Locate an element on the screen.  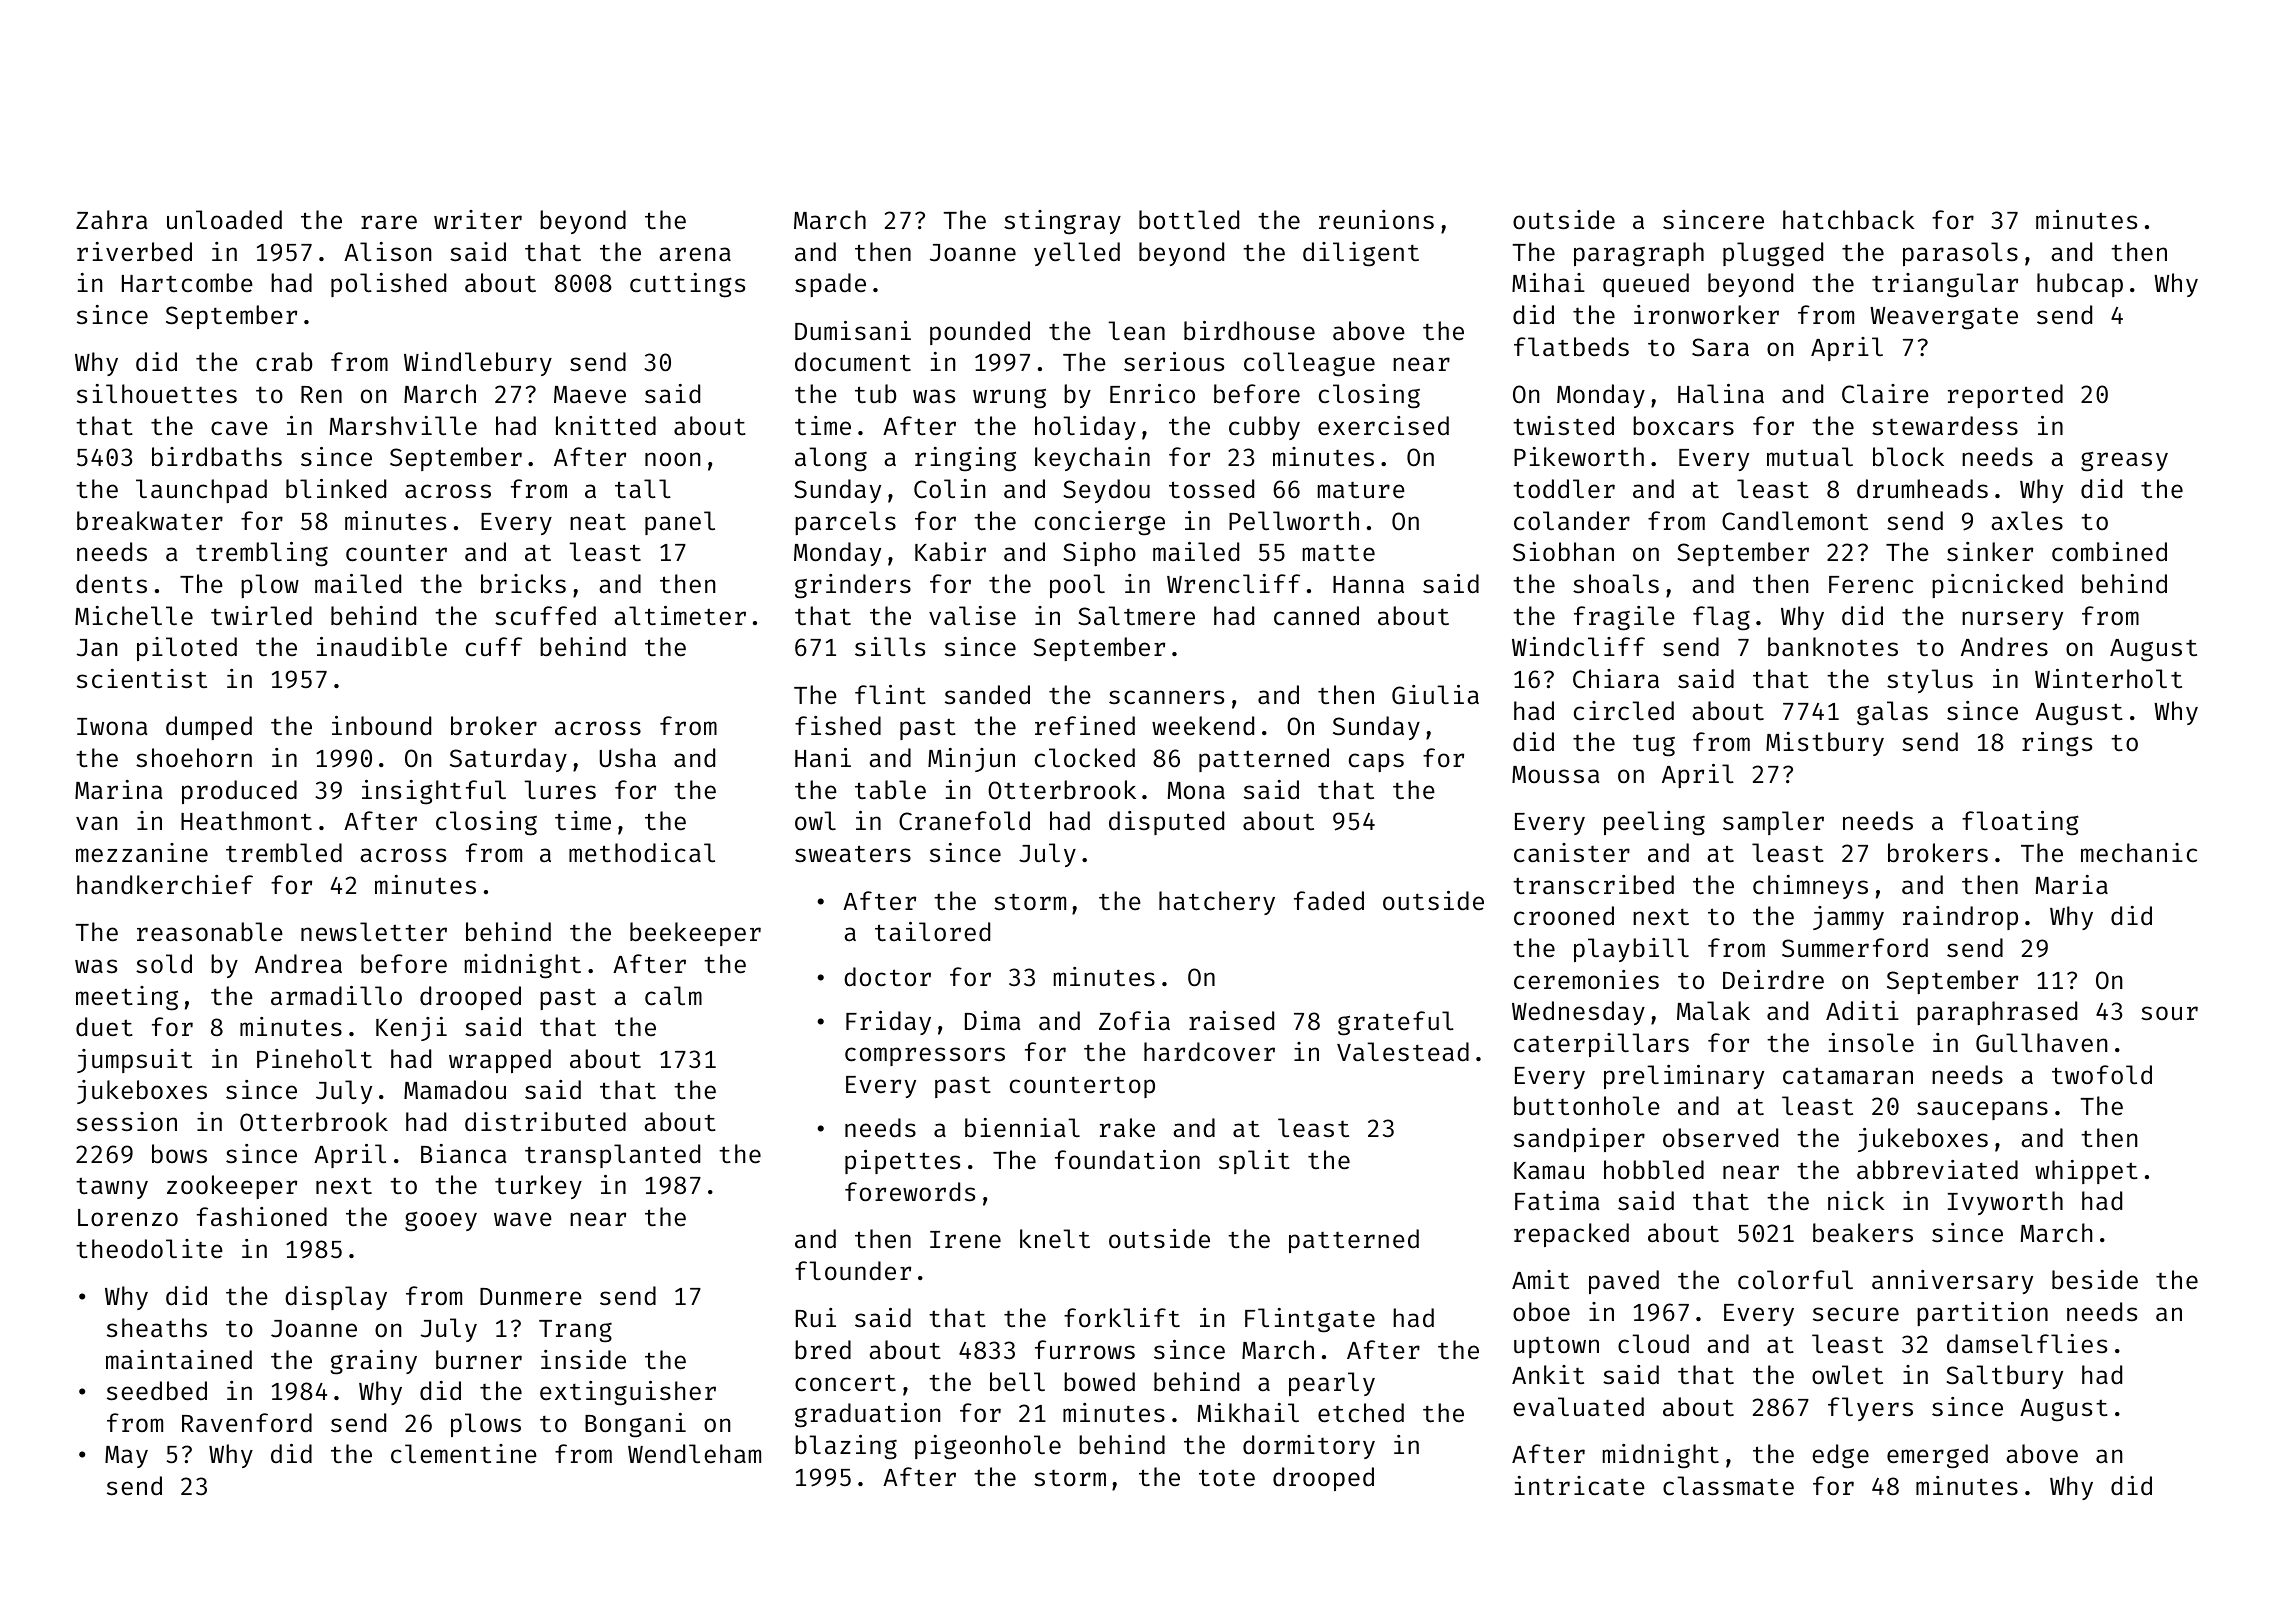
document is located at coordinates (853, 362).
